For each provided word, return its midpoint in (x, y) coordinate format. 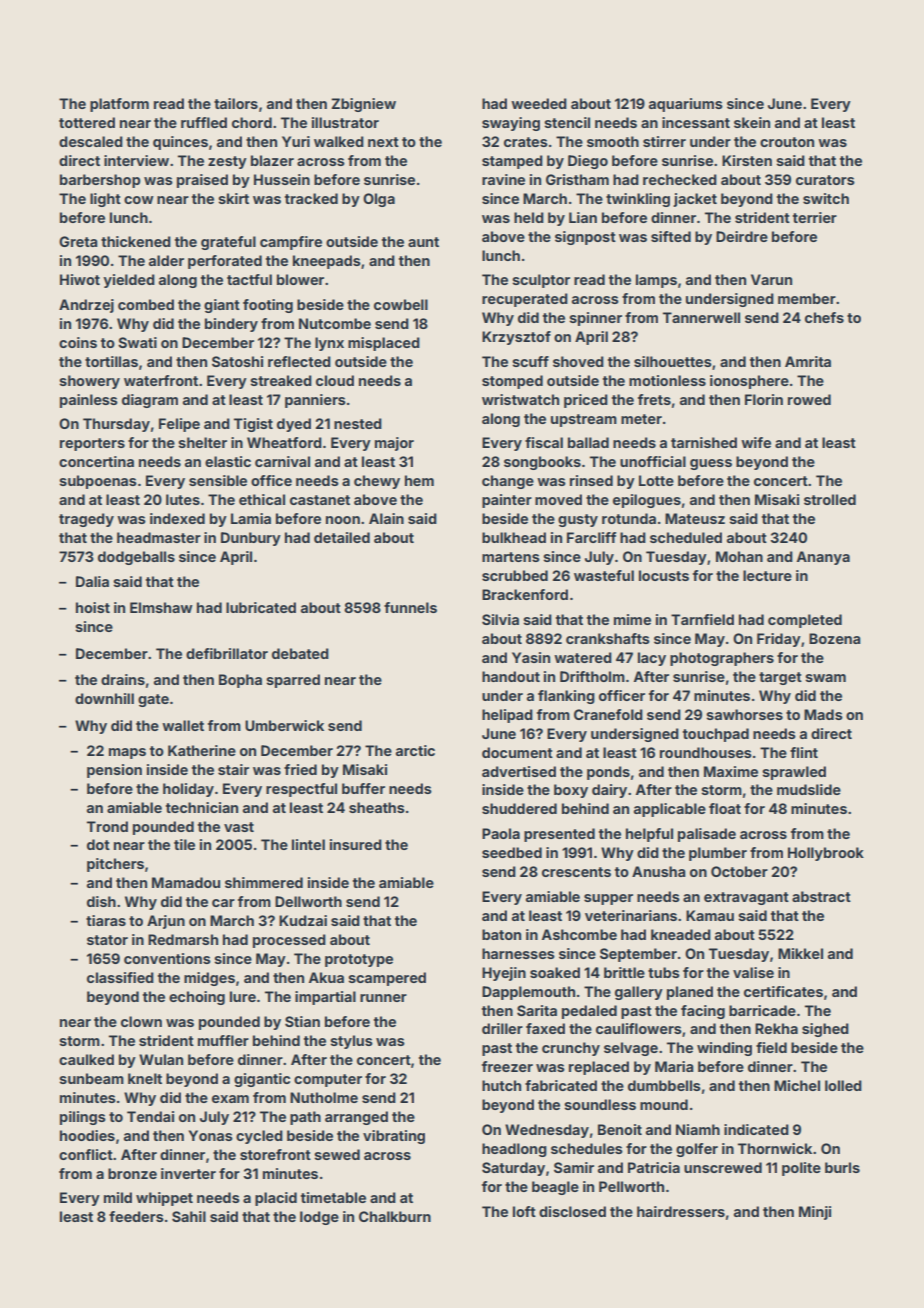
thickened (136, 241)
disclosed (572, 1211)
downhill (104, 698)
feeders (136, 1216)
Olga (379, 200)
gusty (578, 520)
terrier (815, 217)
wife (756, 442)
